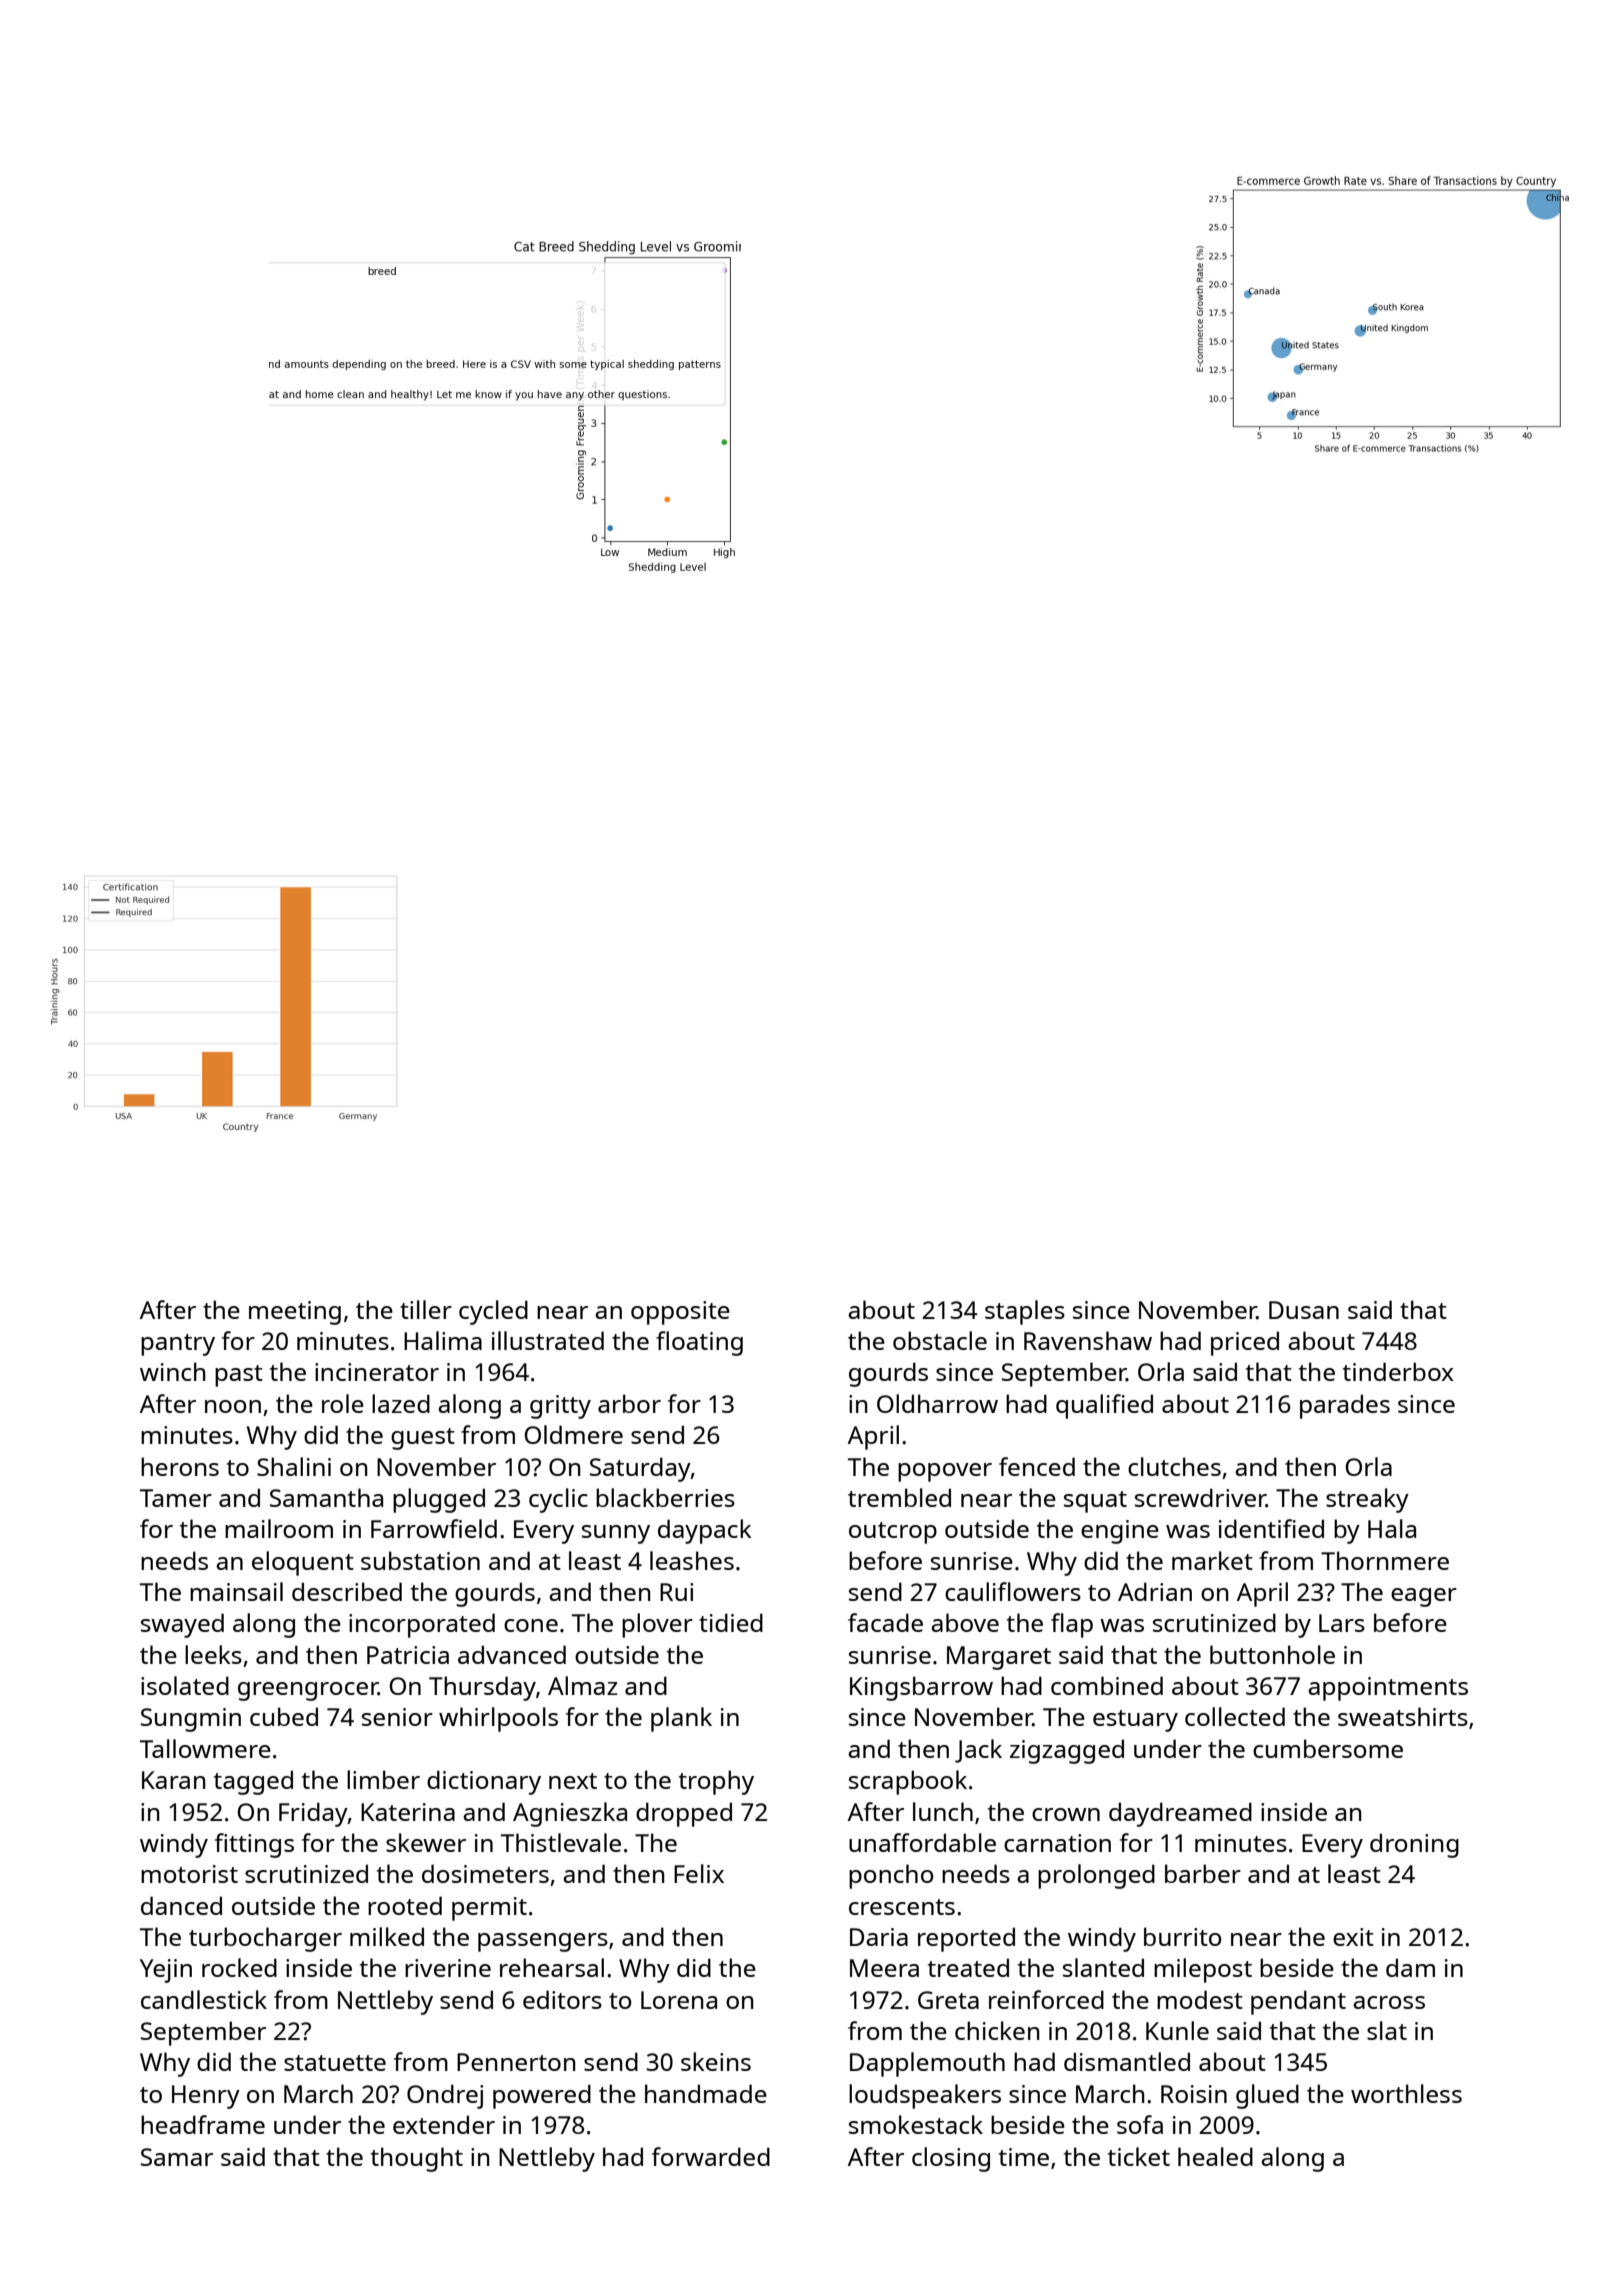 This screenshot has width=1620, height=2292. Describe the element at coordinates (999, 1658) in the screenshot. I see `Margaret` at that location.
